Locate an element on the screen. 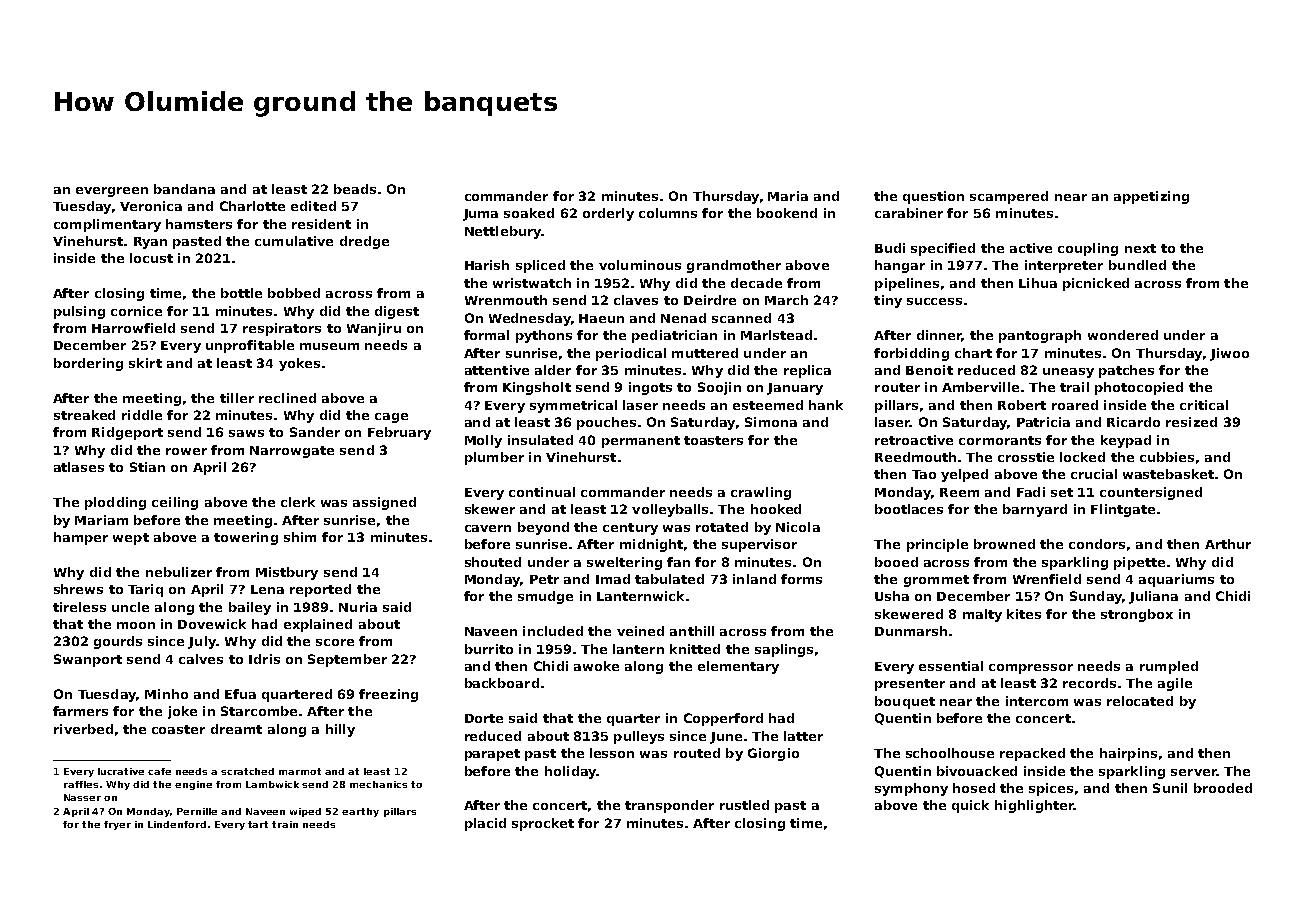  muttered is located at coordinates (705, 353).
